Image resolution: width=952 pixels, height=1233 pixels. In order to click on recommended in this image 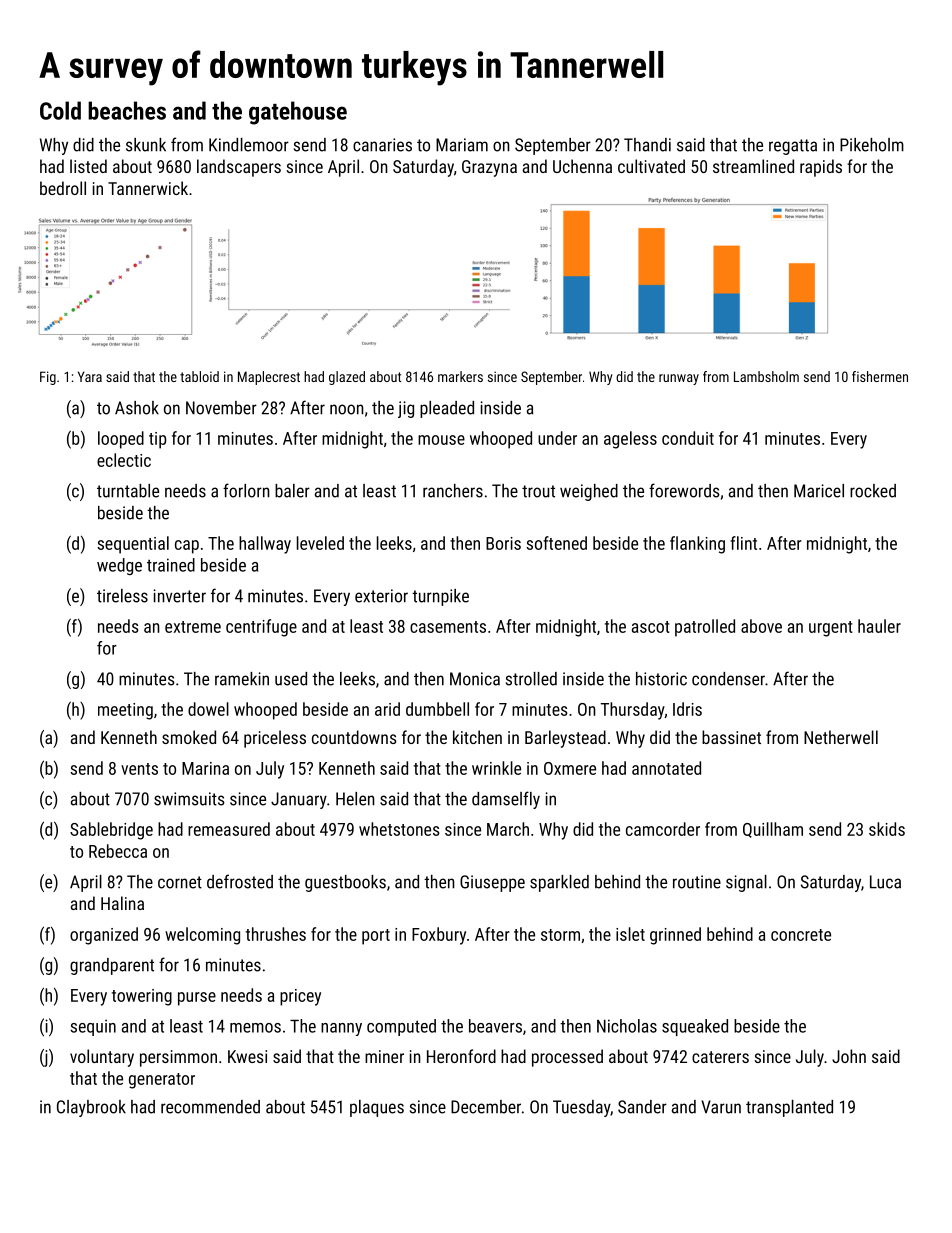, I will do `click(210, 1107)`.
